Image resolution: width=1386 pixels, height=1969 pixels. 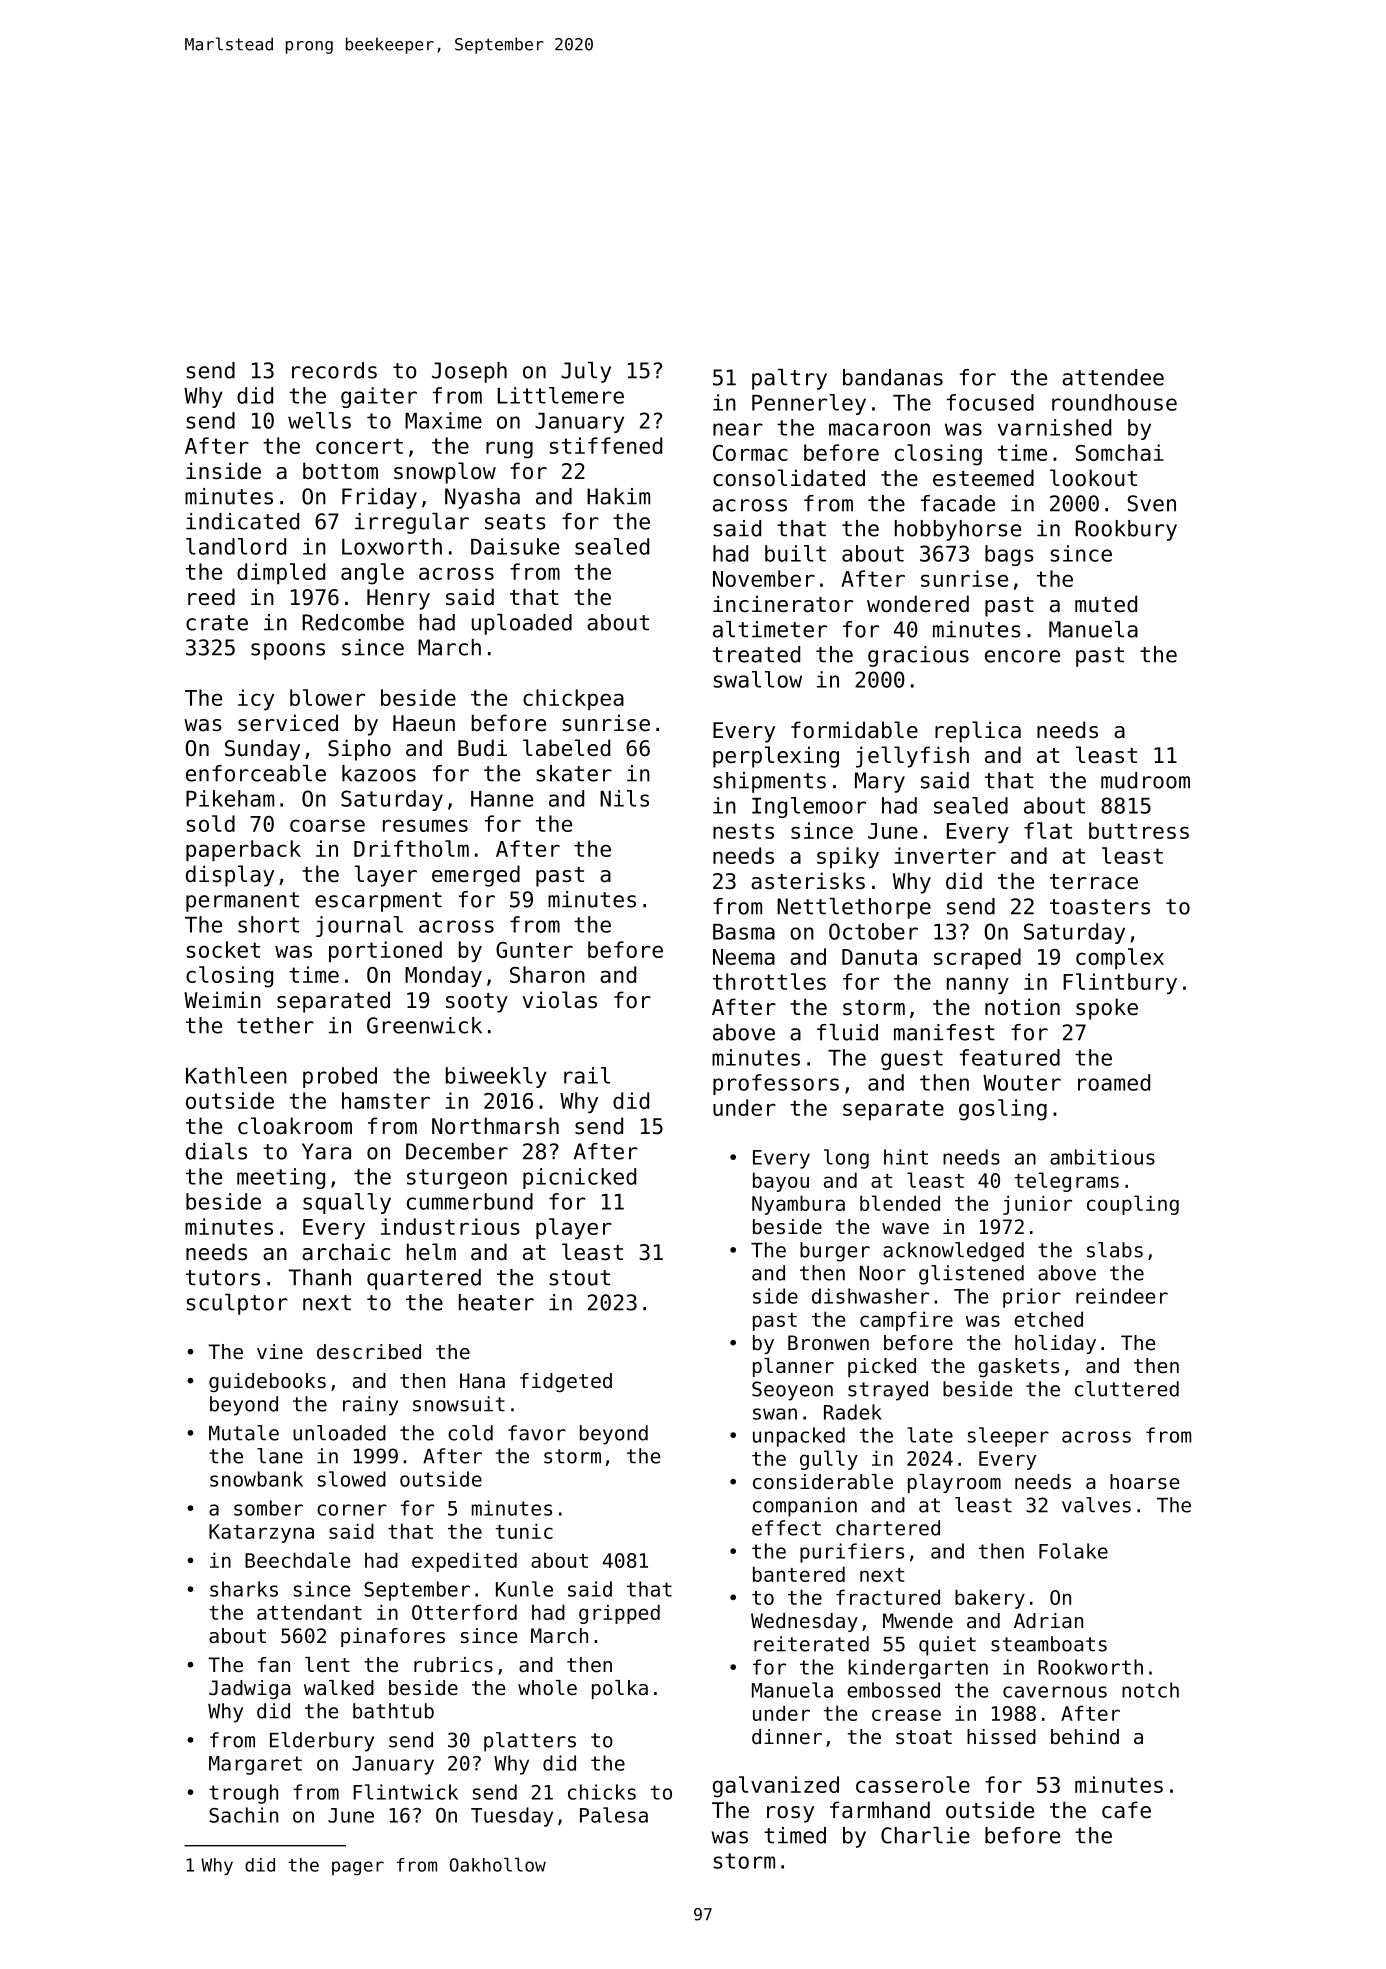 What do you see at coordinates (744, 932) in the screenshot?
I see `Basma` at bounding box center [744, 932].
